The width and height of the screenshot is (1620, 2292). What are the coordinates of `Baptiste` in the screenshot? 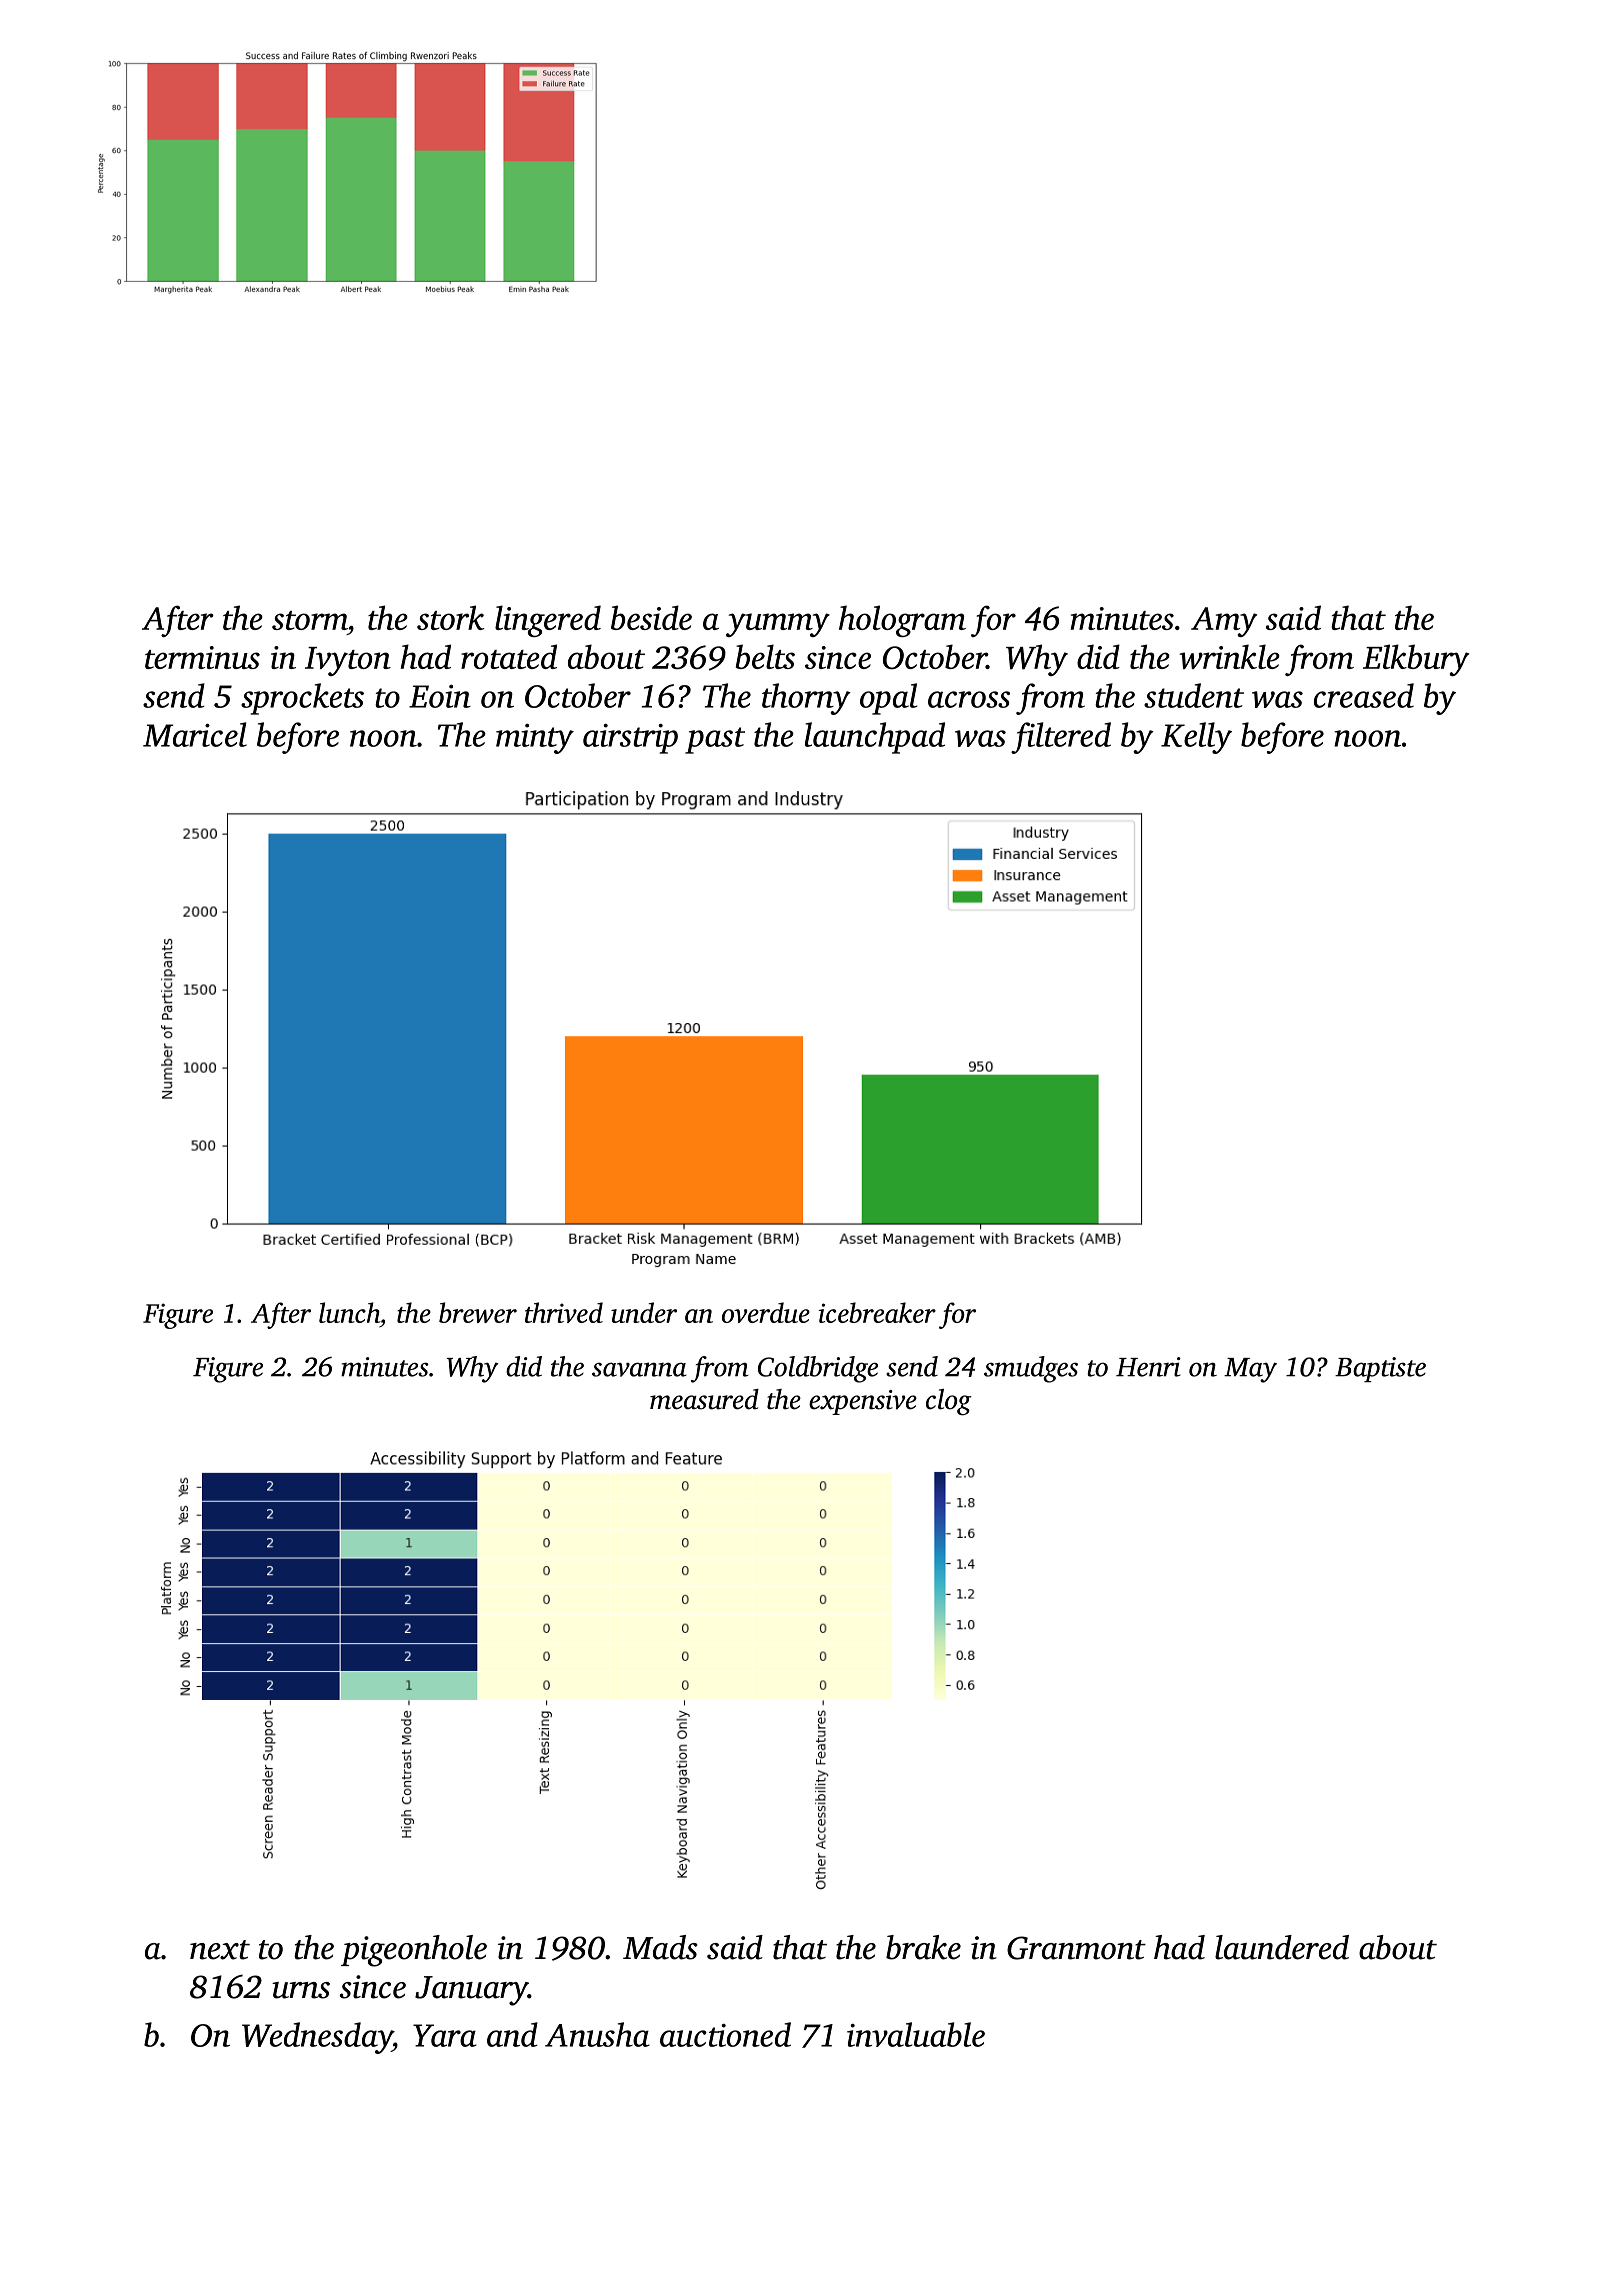 It's located at (1380, 1369).
